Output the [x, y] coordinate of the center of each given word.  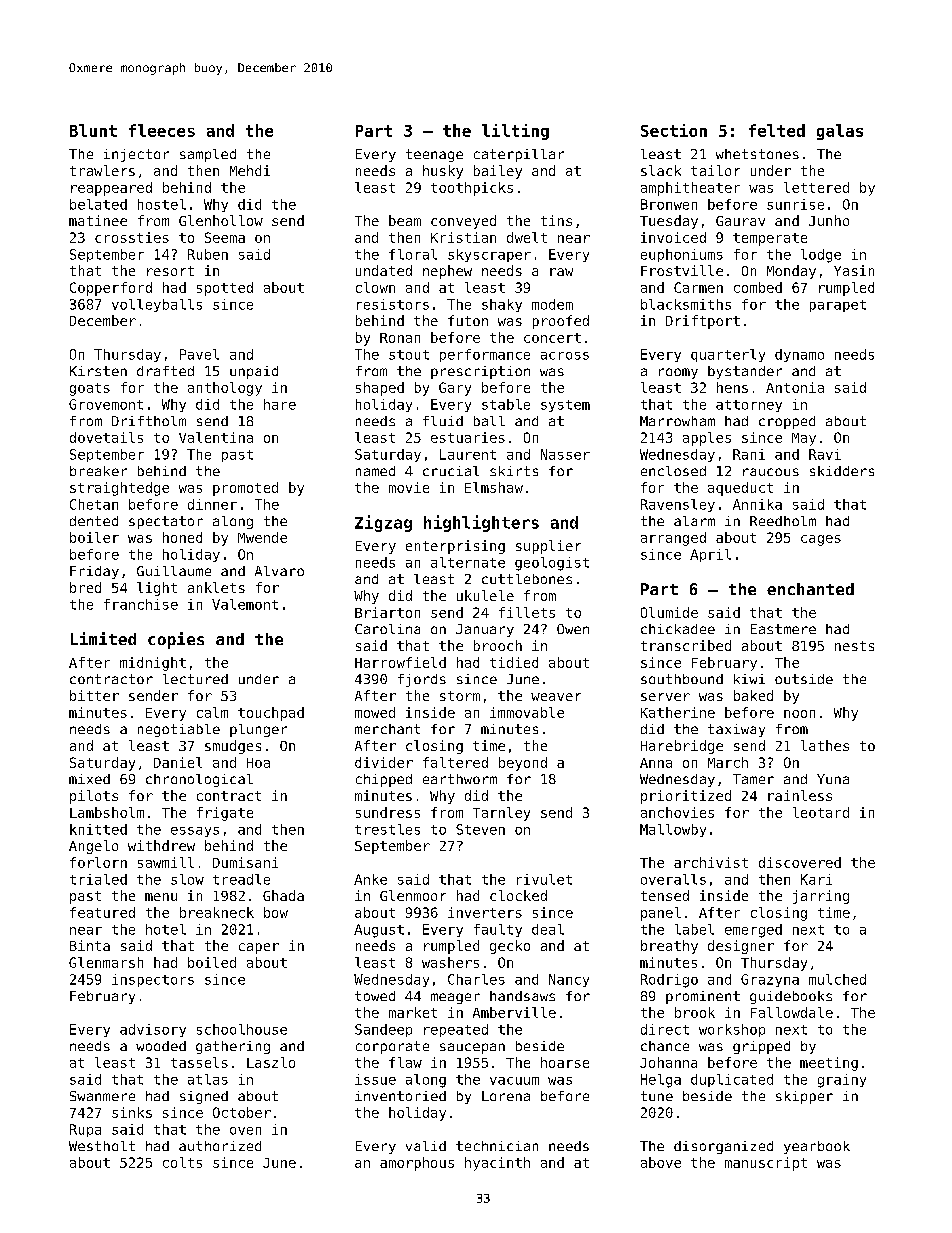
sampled [208, 155]
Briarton [387, 612]
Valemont [245, 604]
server [665, 697]
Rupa [85, 1130]
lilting [515, 132]
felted [777, 130]
